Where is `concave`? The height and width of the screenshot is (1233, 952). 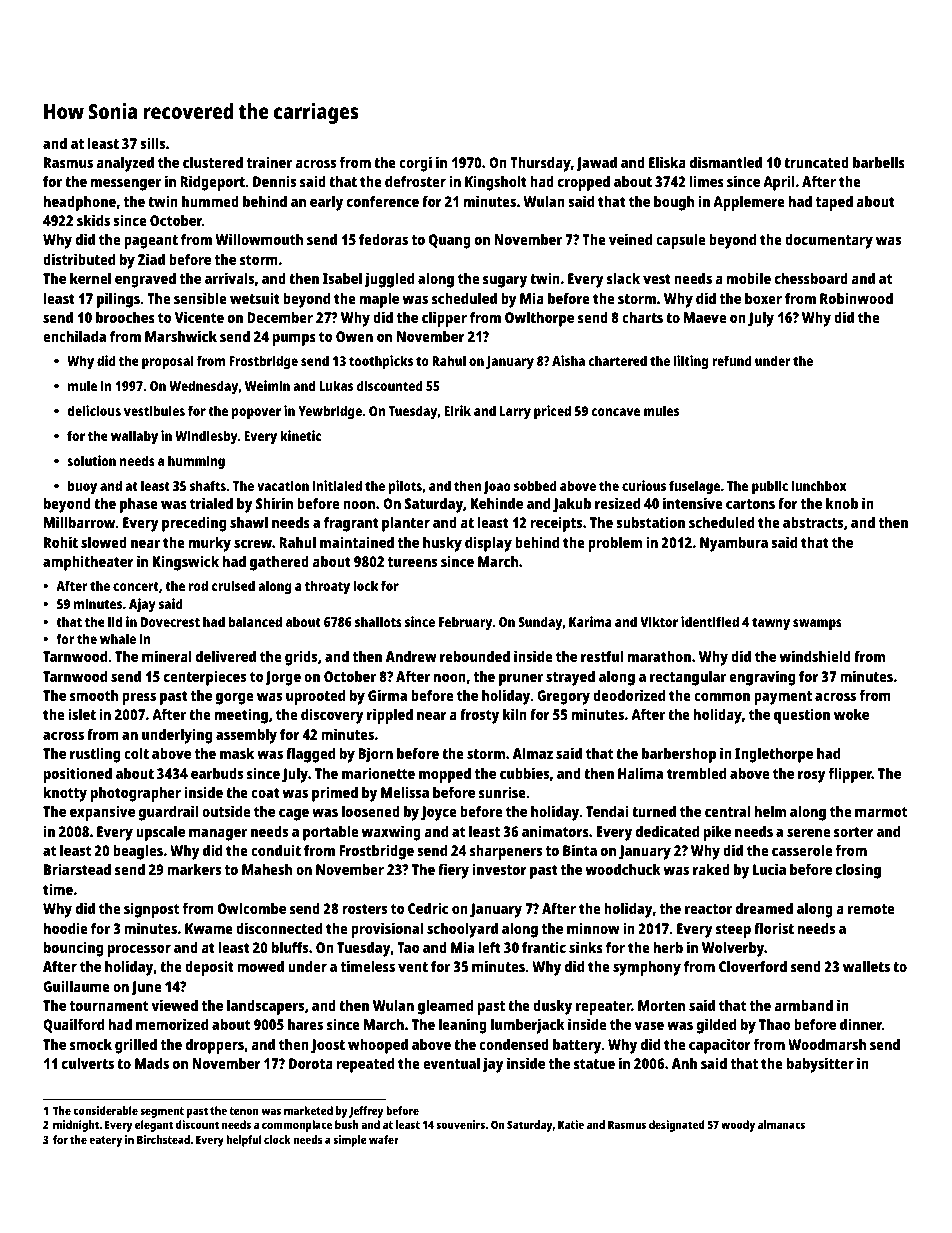 concave is located at coordinates (615, 412).
